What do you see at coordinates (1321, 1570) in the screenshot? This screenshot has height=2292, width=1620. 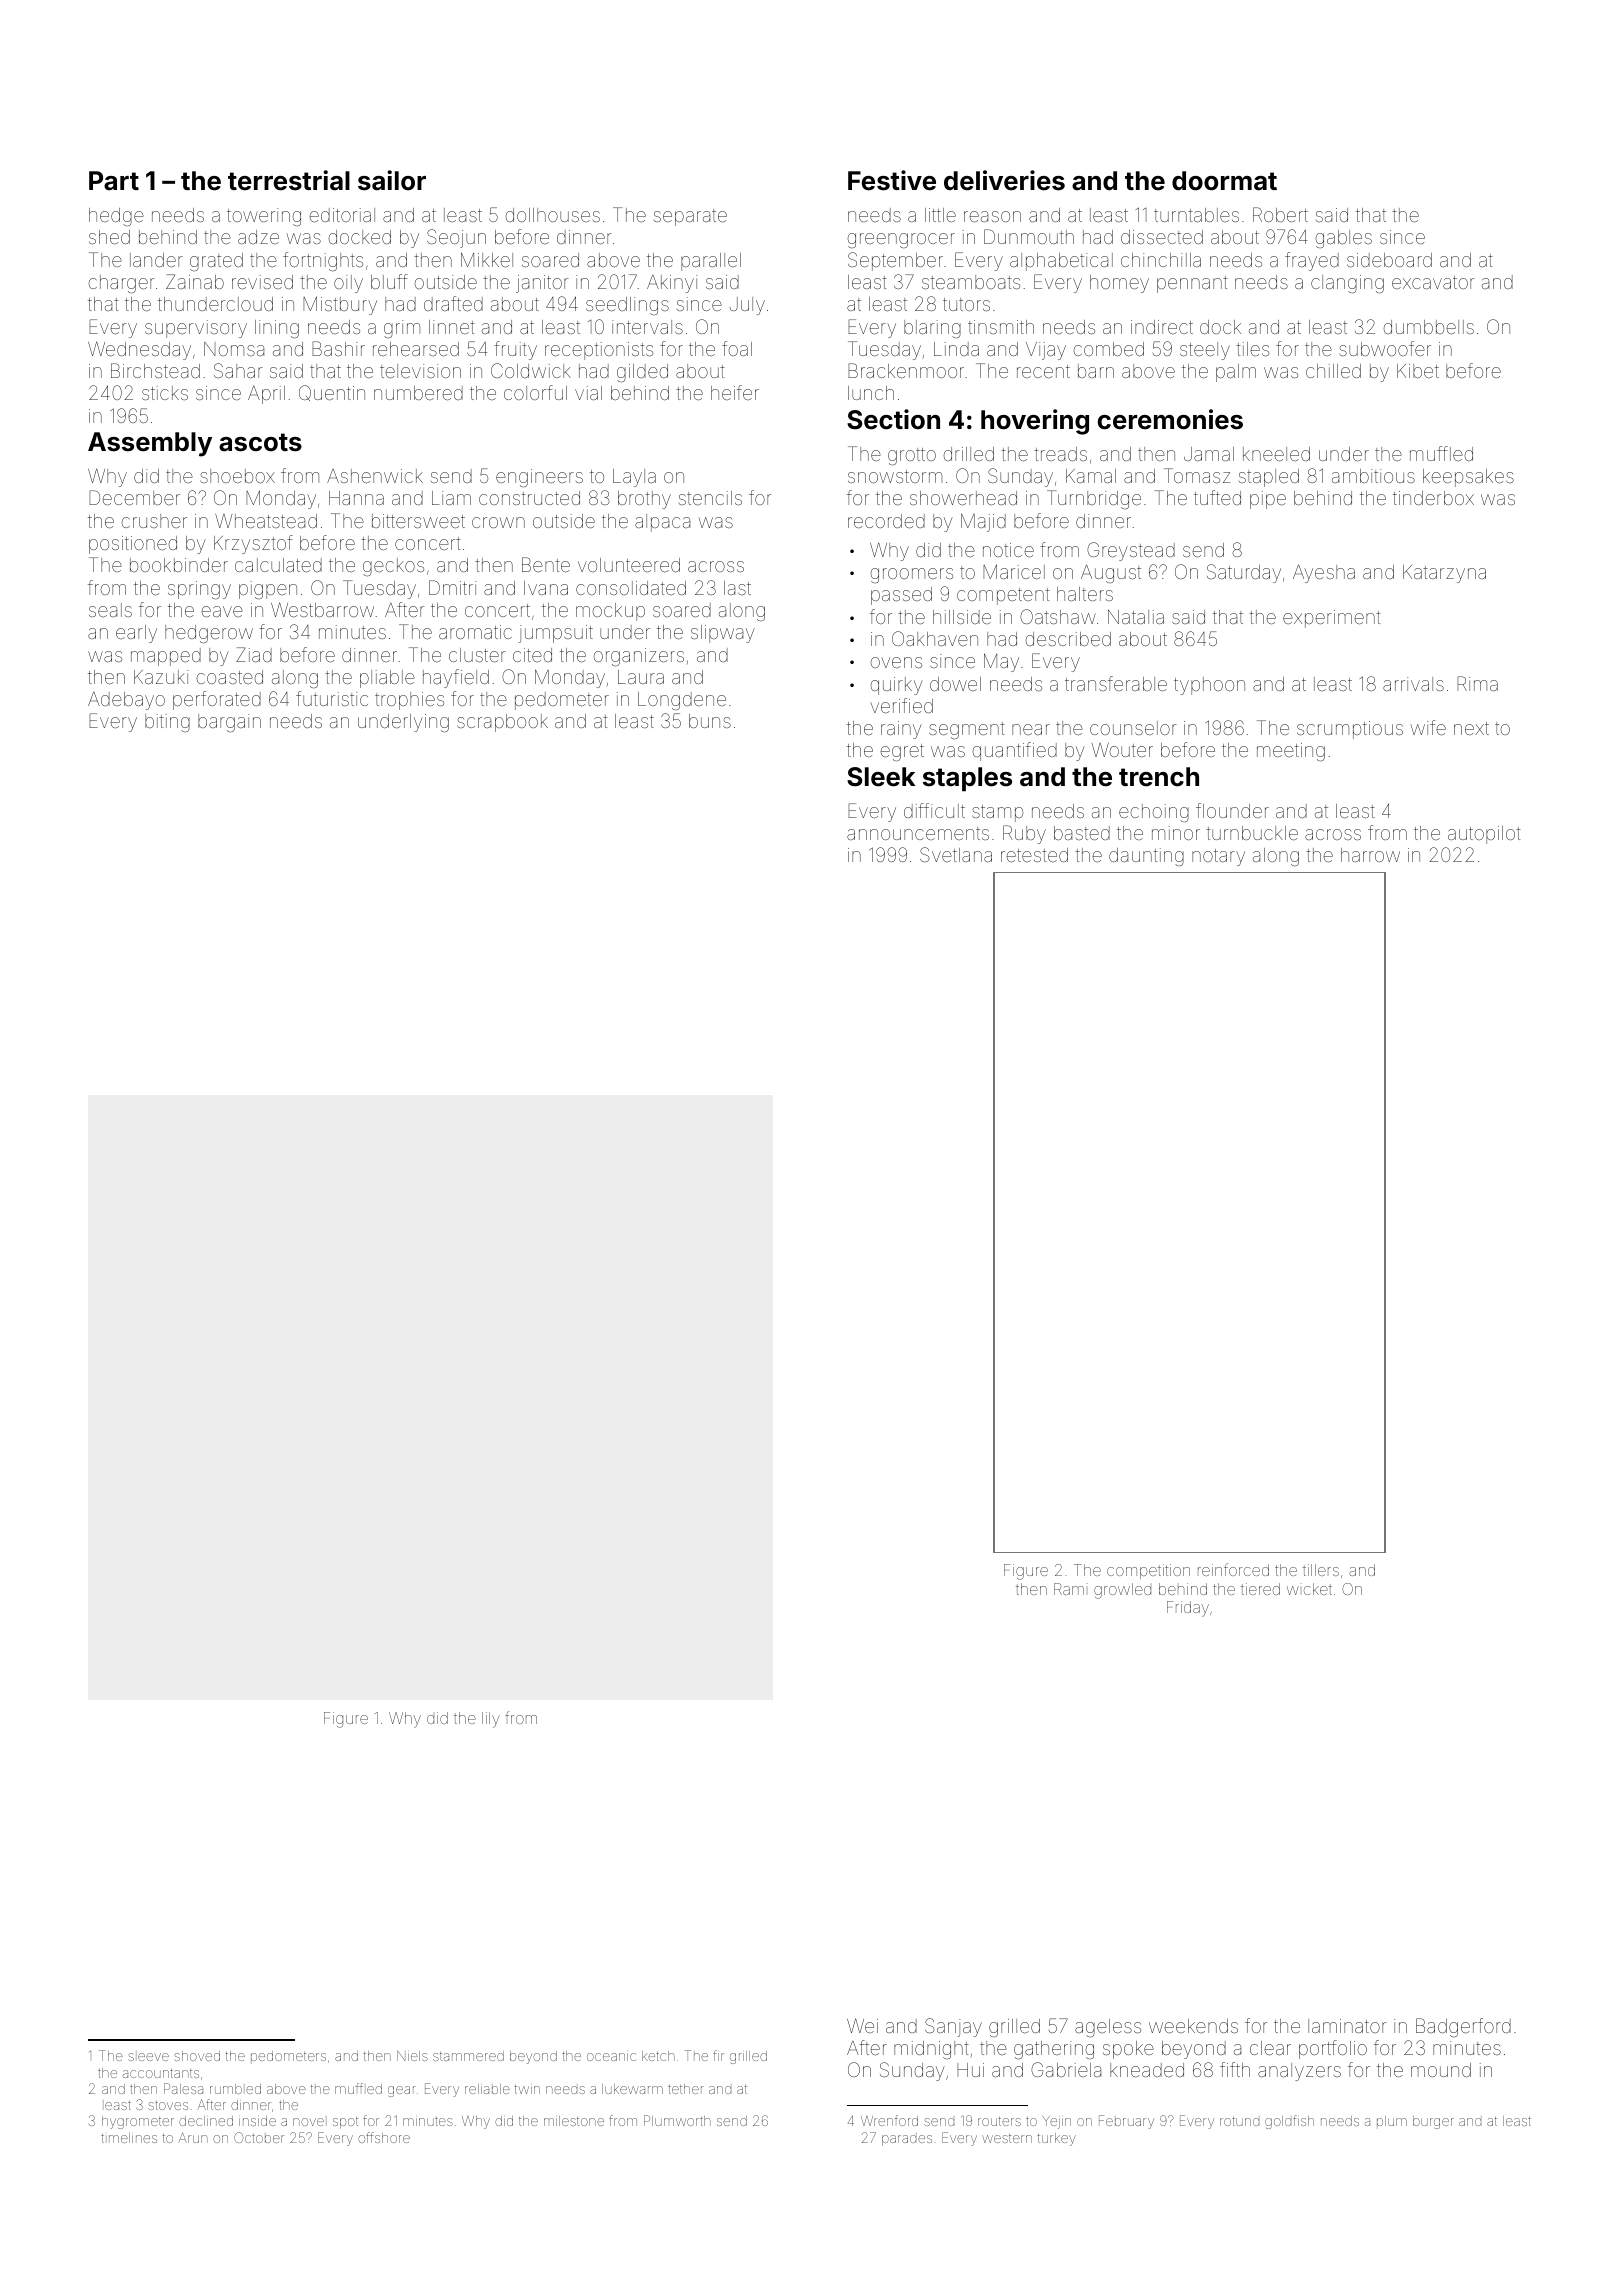 I see `tillers` at bounding box center [1321, 1570].
